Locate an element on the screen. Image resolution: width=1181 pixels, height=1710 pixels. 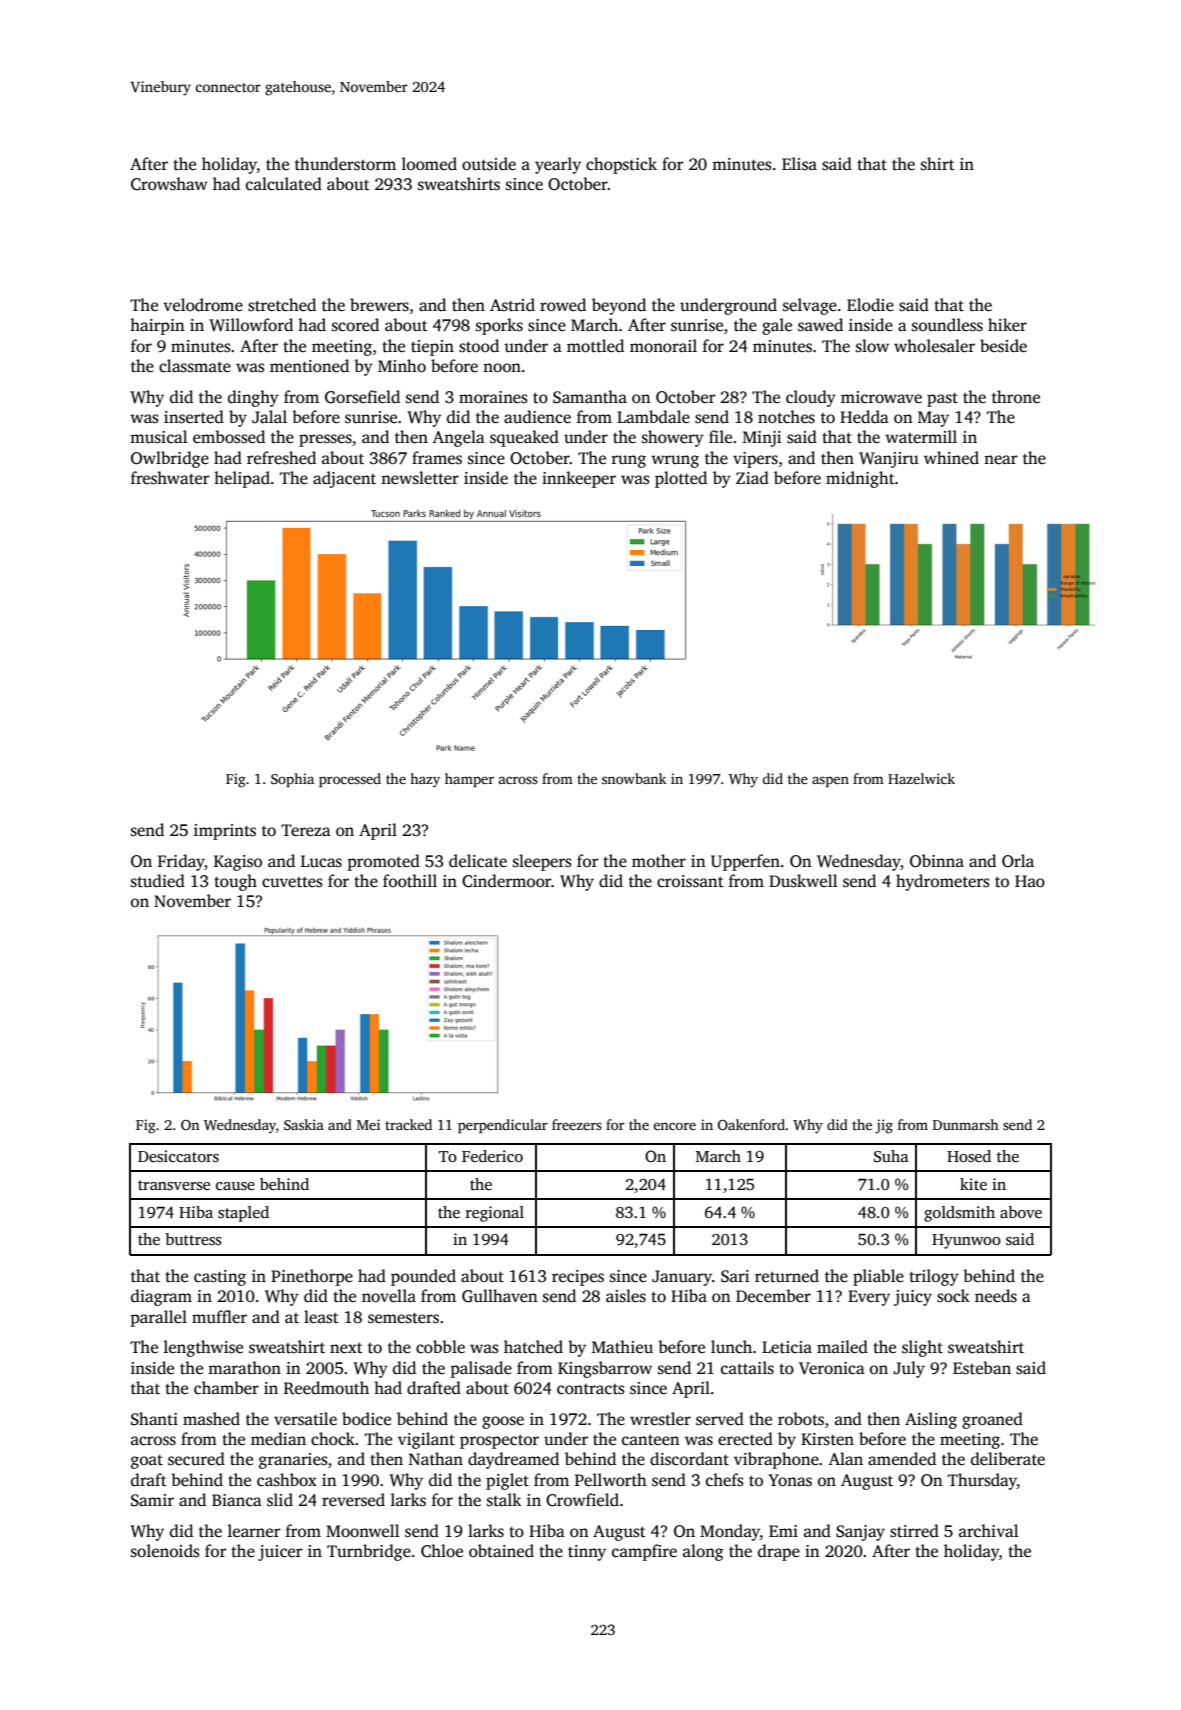
Elisa is located at coordinates (799, 164).
